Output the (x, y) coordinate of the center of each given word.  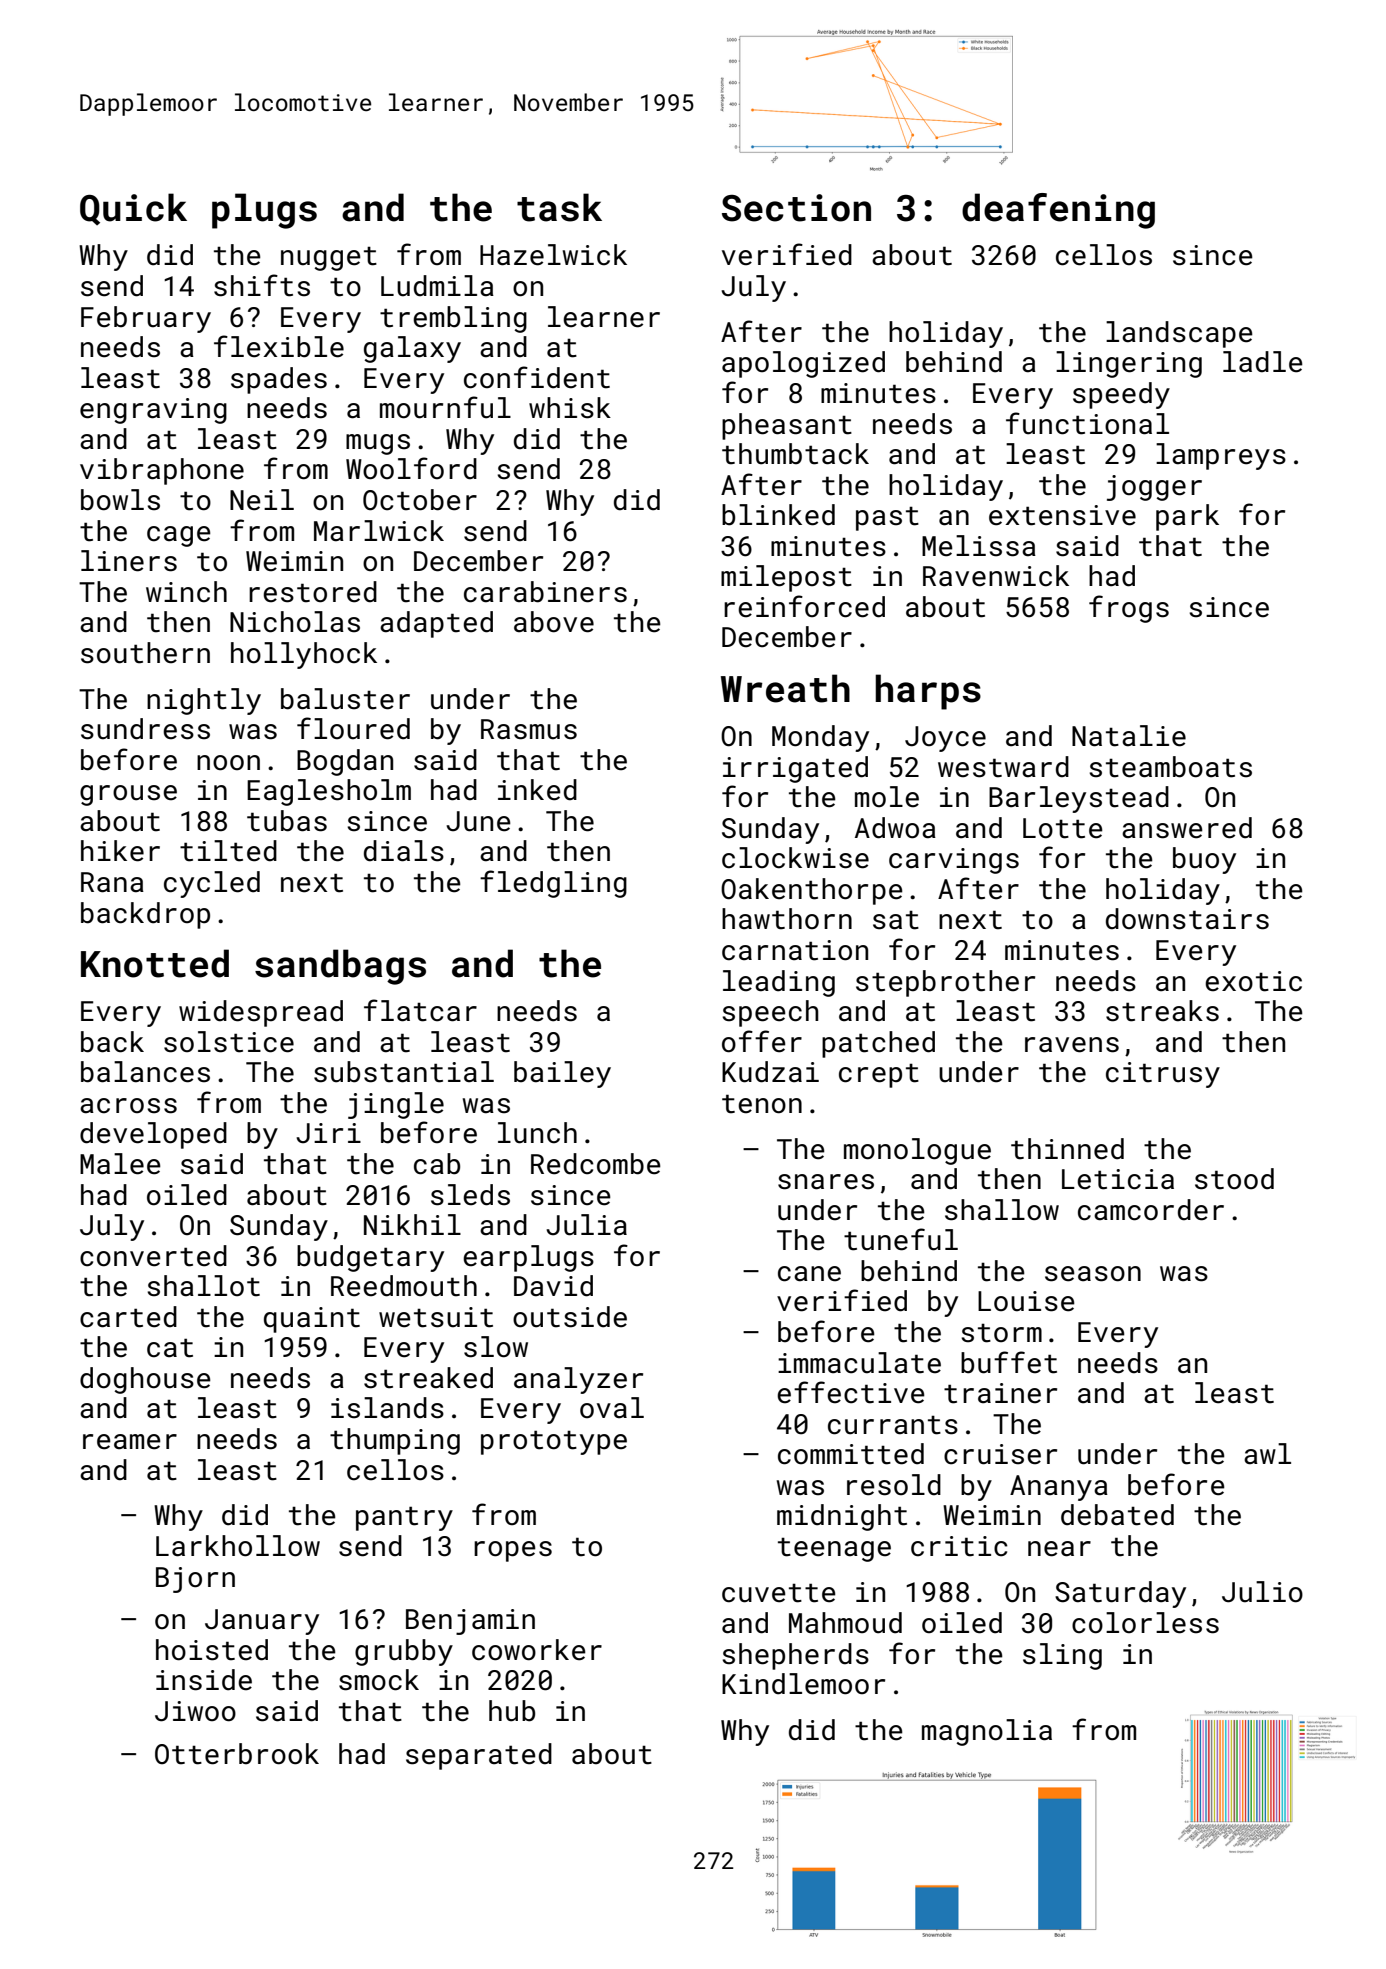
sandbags (340, 967)
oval (612, 1408)
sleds (470, 1195)
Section (796, 208)
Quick (133, 209)
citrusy (1163, 1075)
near (1059, 1549)
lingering (1129, 364)
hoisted (212, 1650)
